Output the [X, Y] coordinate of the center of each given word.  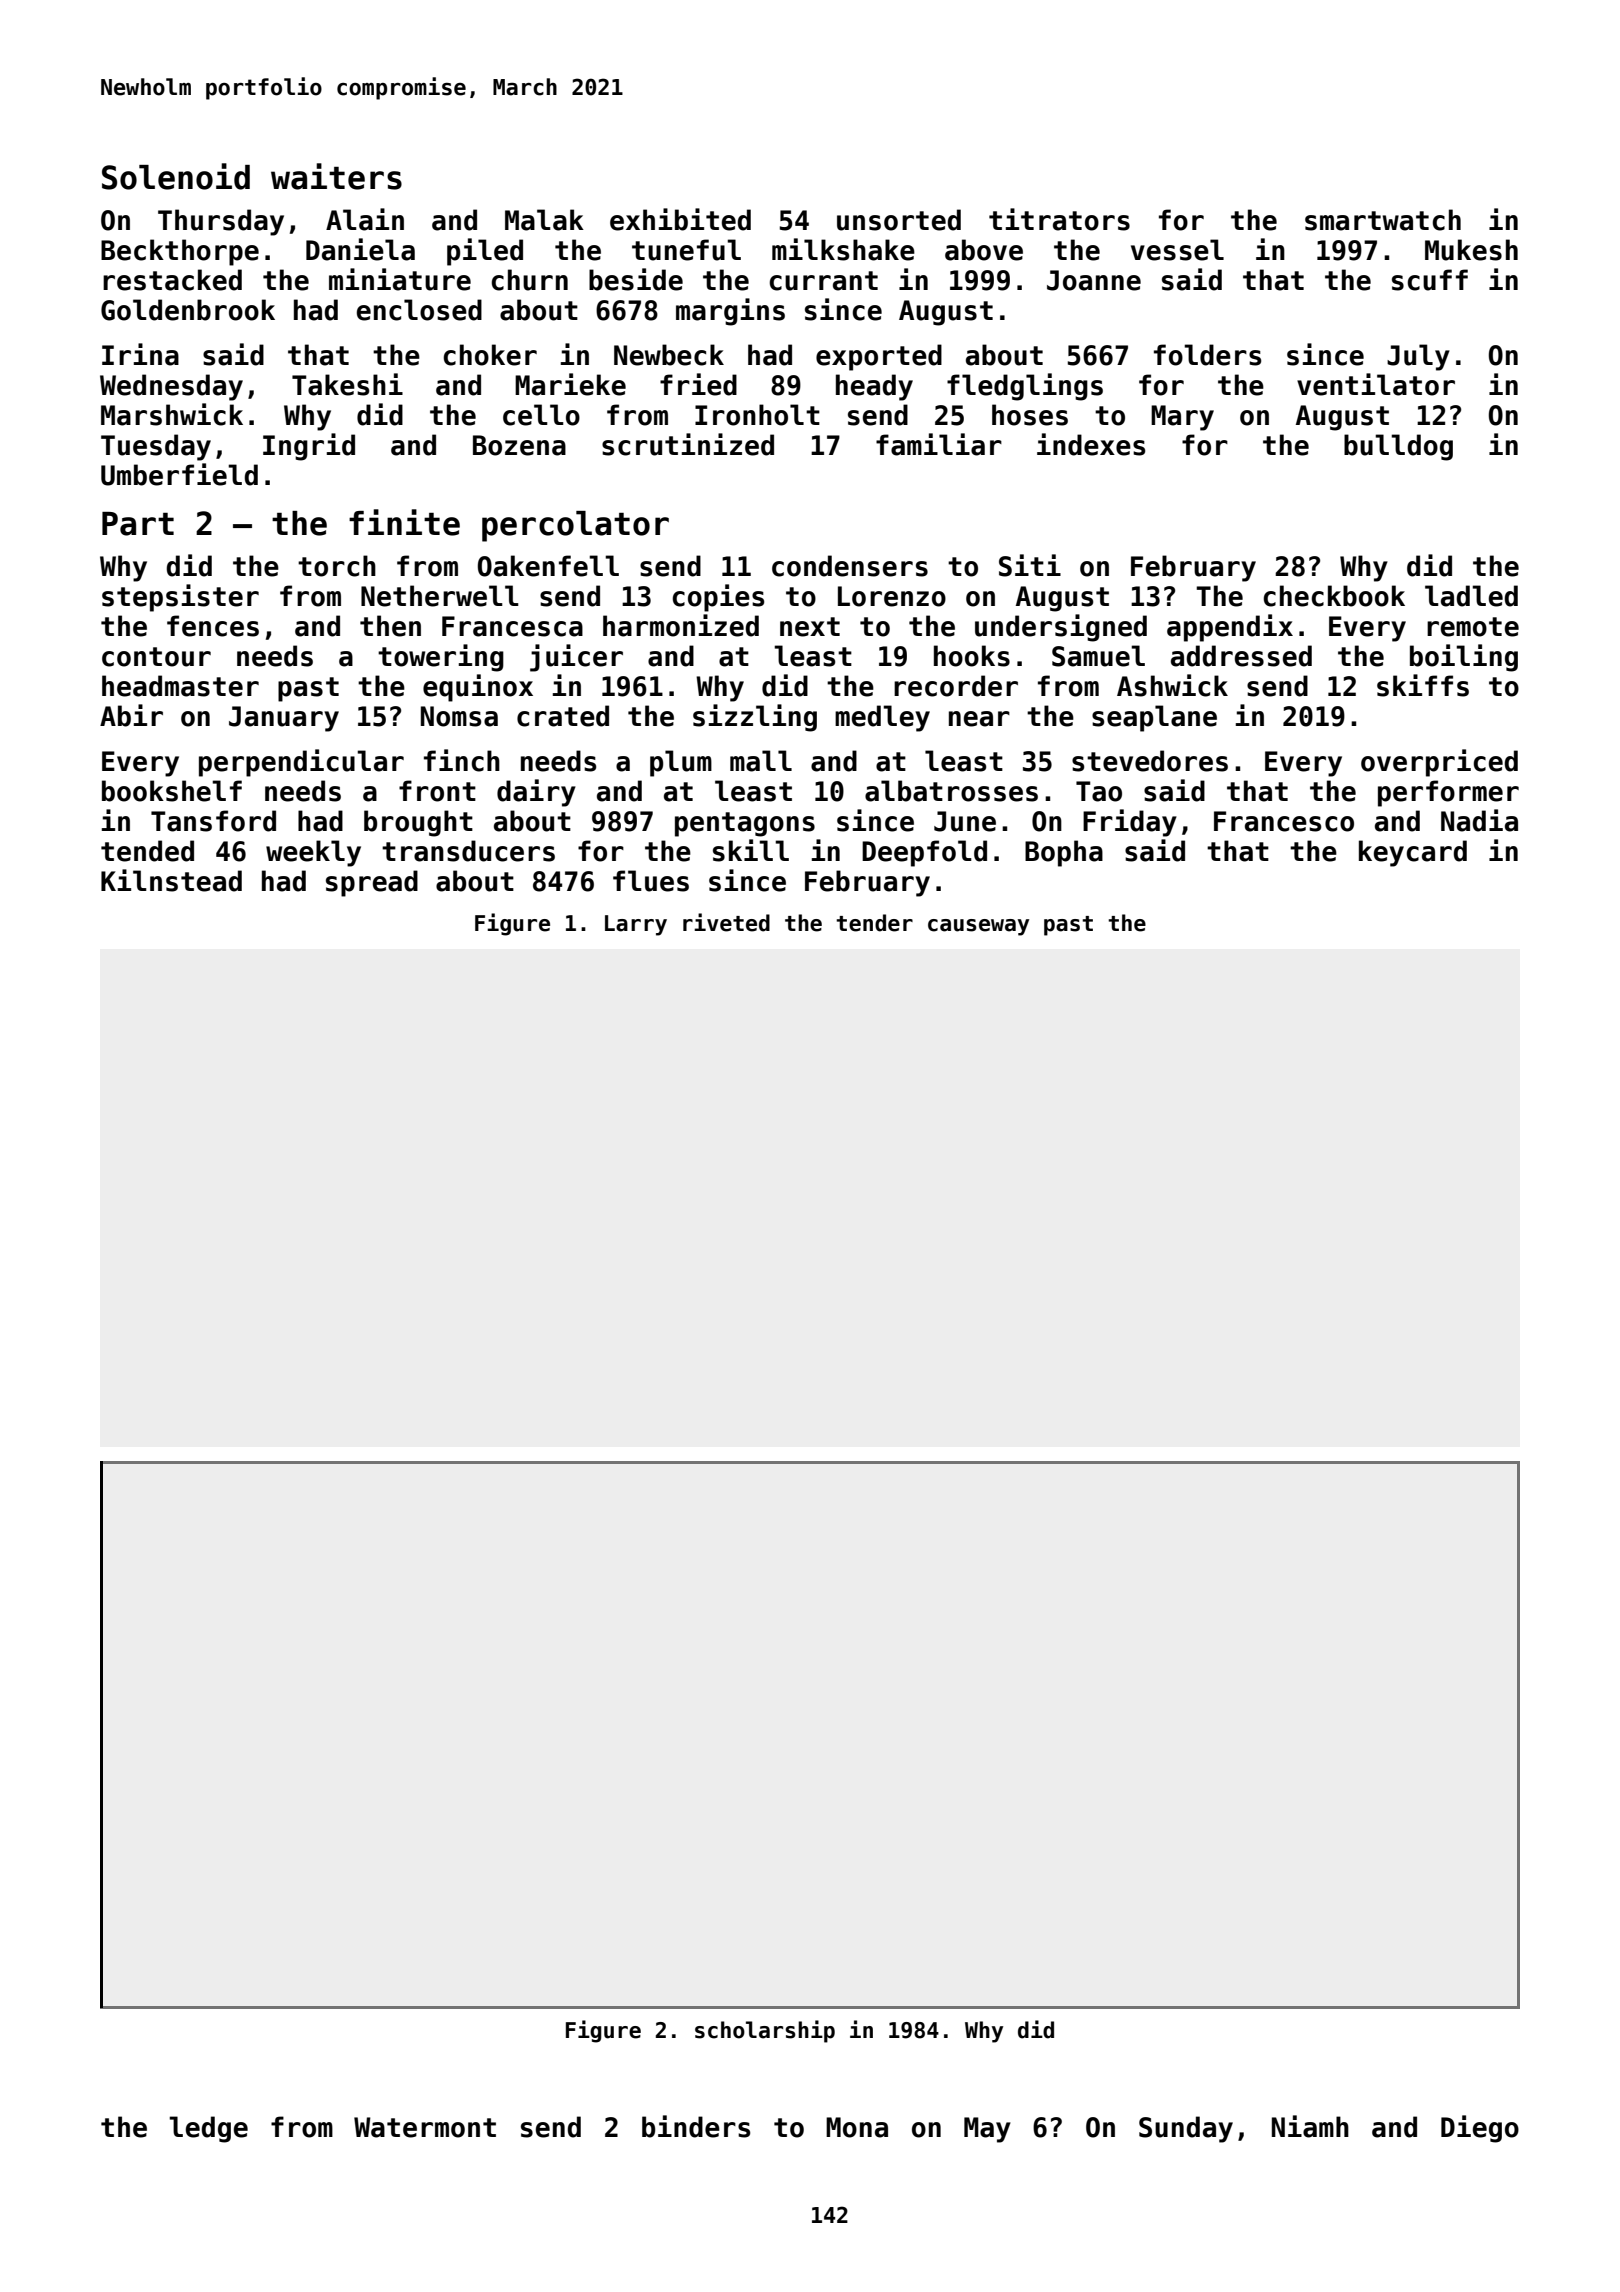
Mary [1182, 418]
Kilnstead [171, 880]
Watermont [425, 2127]
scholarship [765, 2031]
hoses [1030, 415]
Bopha [1064, 853]
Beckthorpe [180, 252]
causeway [978, 927]
